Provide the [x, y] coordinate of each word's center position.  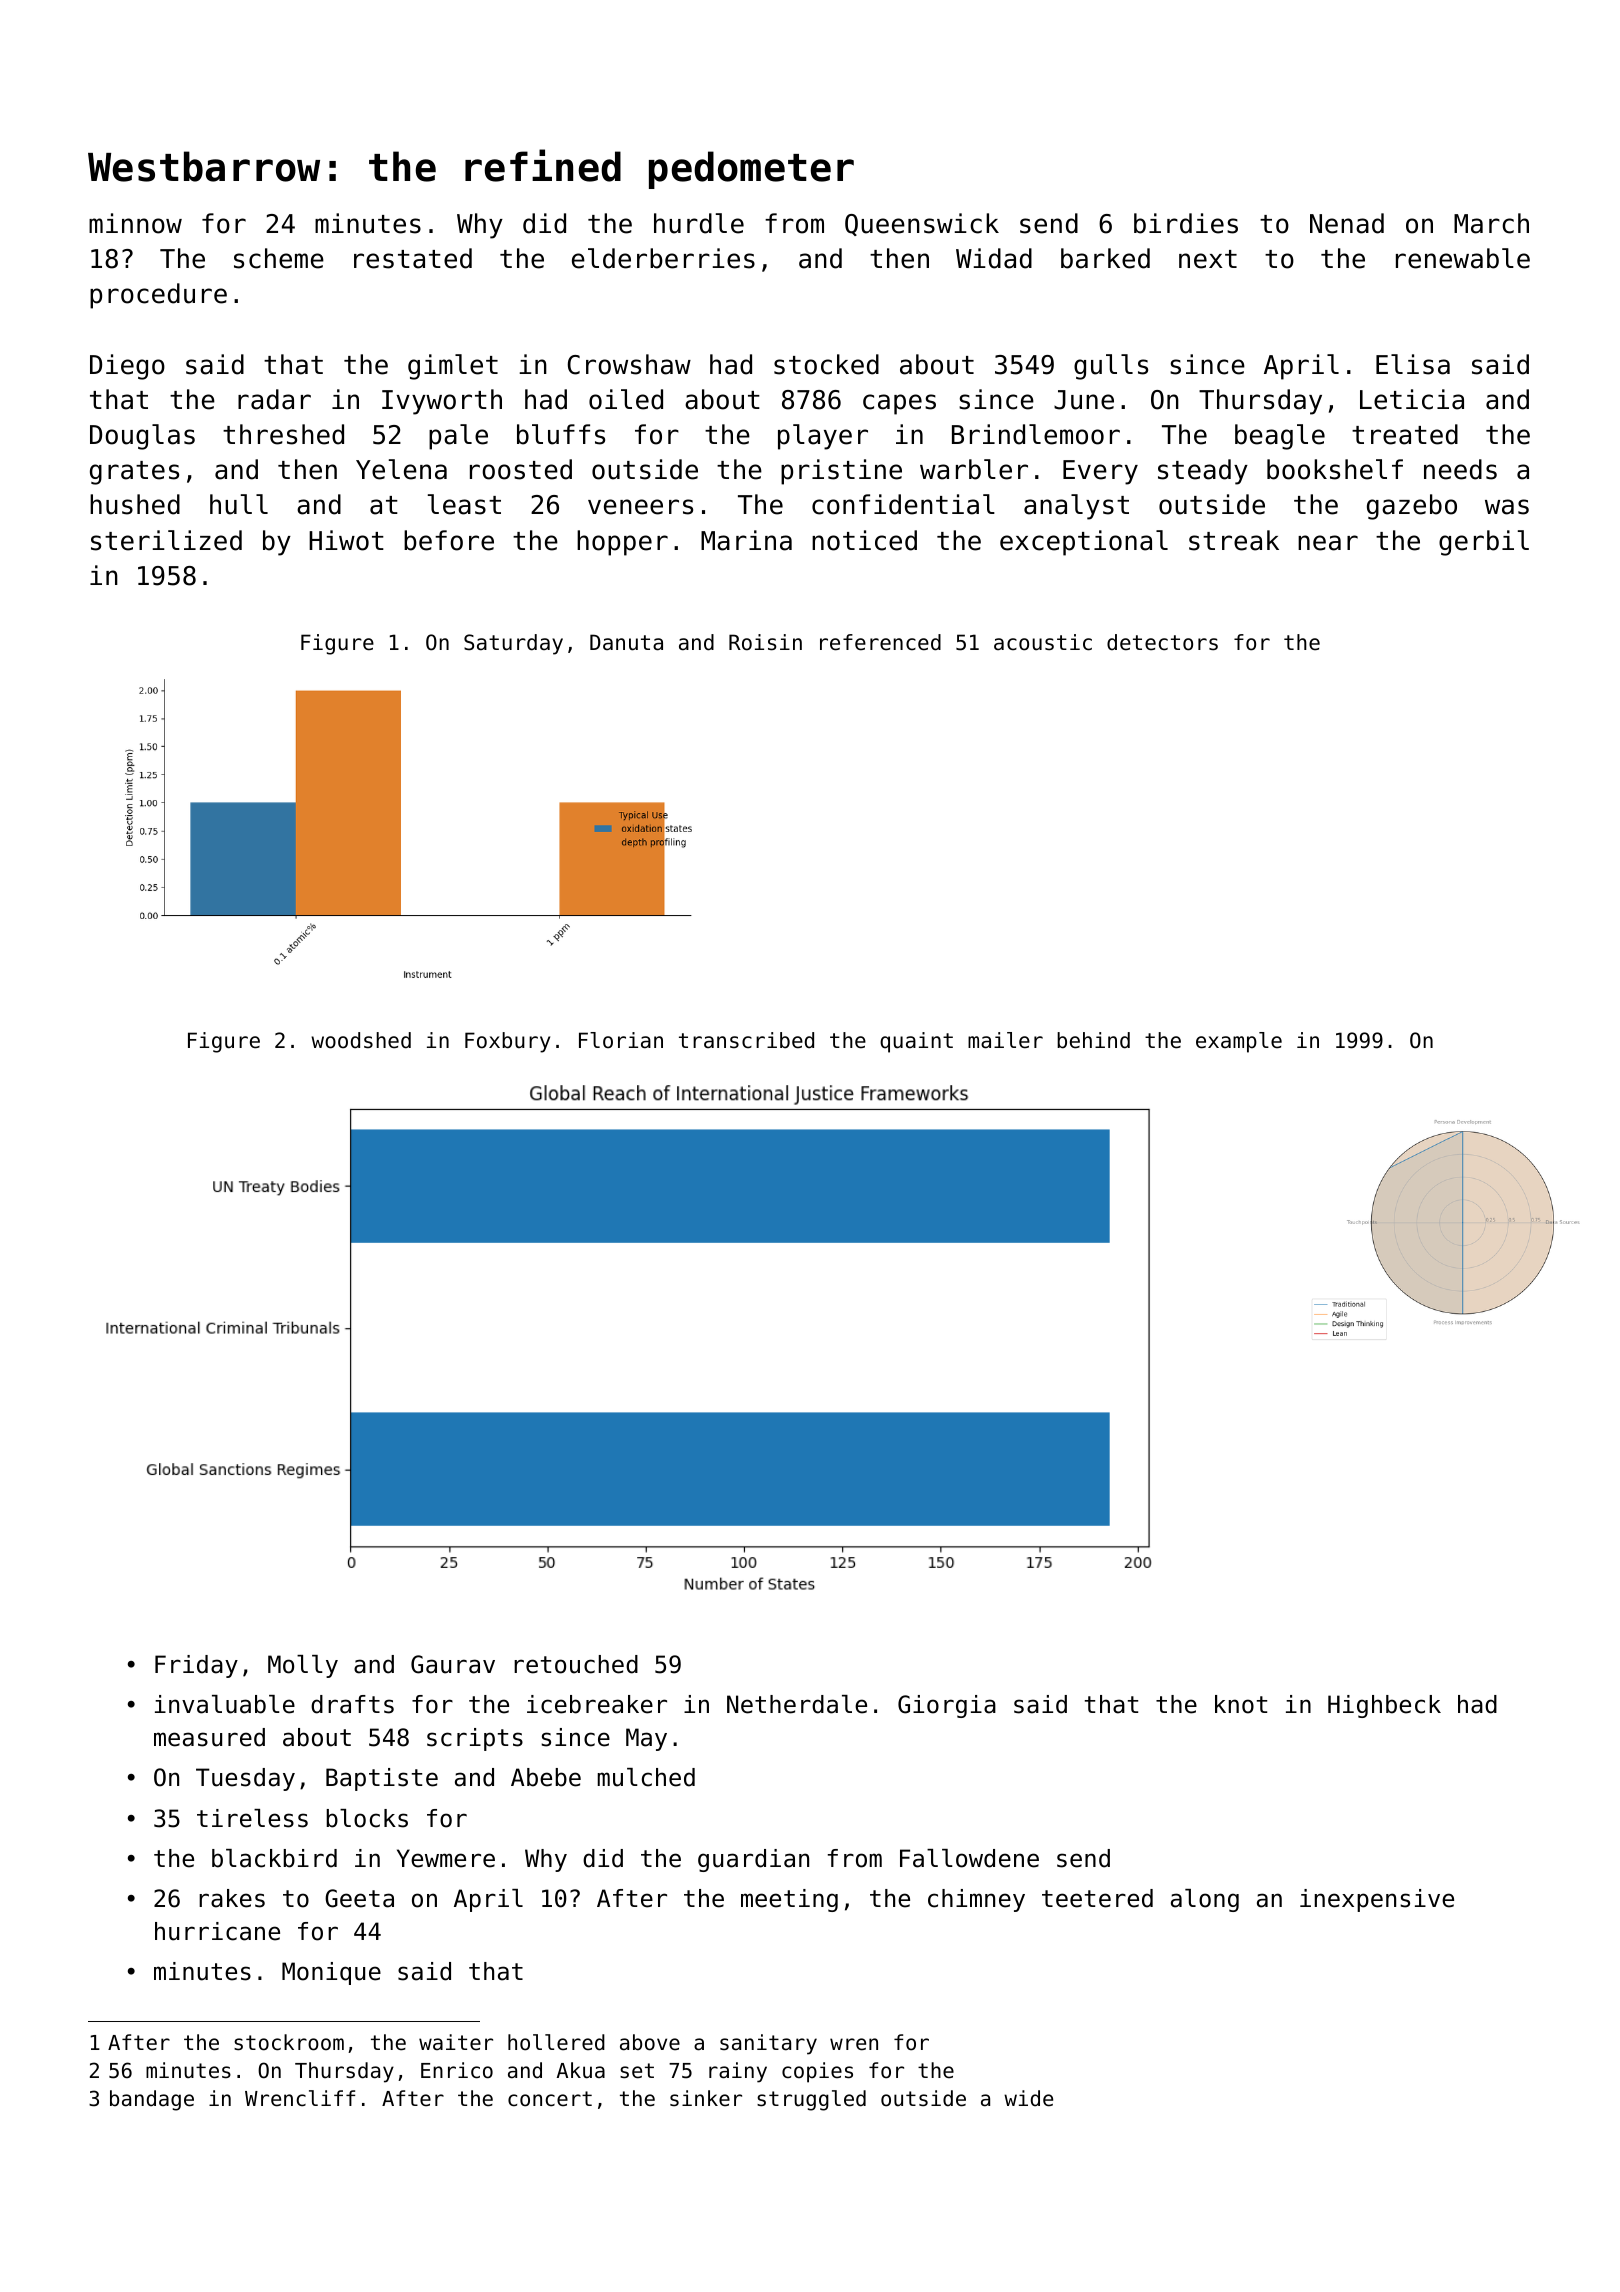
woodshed [361, 1040]
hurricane [217, 1931]
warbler [974, 469]
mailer [1005, 1040]
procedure [158, 296]
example [1239, 1042]
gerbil [1484, 543]
